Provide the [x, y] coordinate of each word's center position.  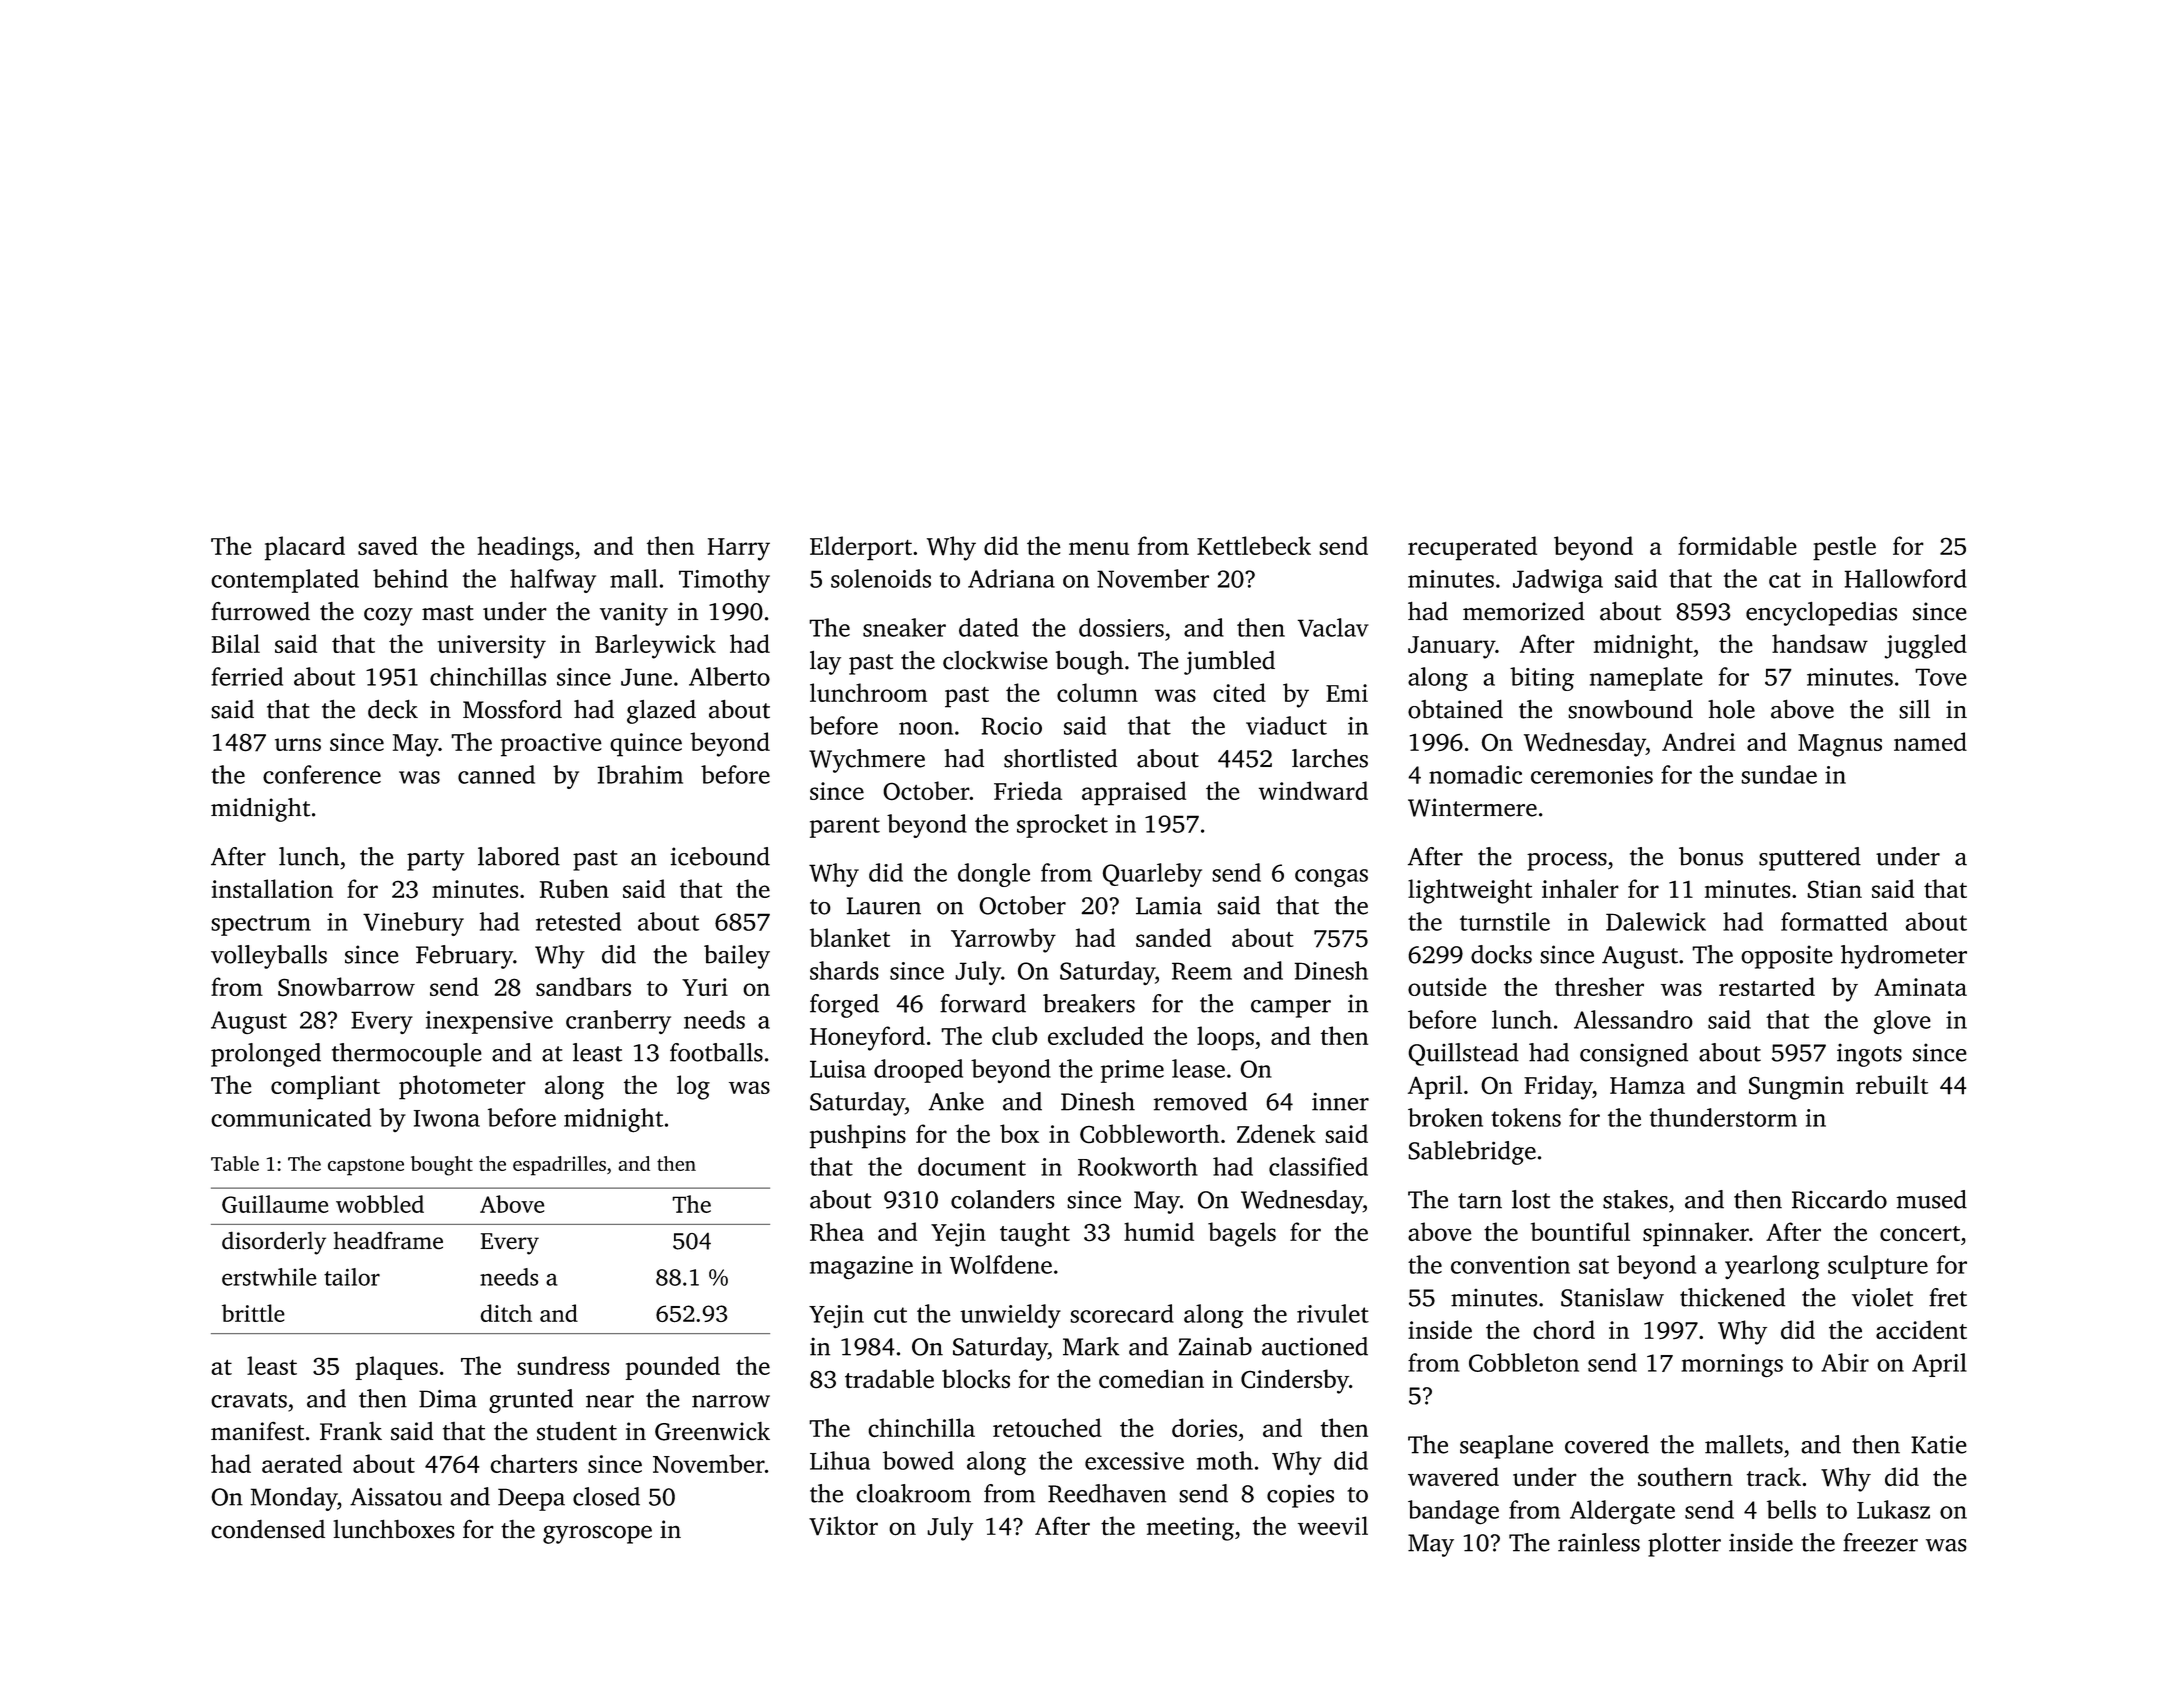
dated [989, 627]
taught [1035, 1234]
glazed [661, 712]
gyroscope [597, 1534]
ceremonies [1592, 775]
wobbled [380, 1204]
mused [1932, 1199]
